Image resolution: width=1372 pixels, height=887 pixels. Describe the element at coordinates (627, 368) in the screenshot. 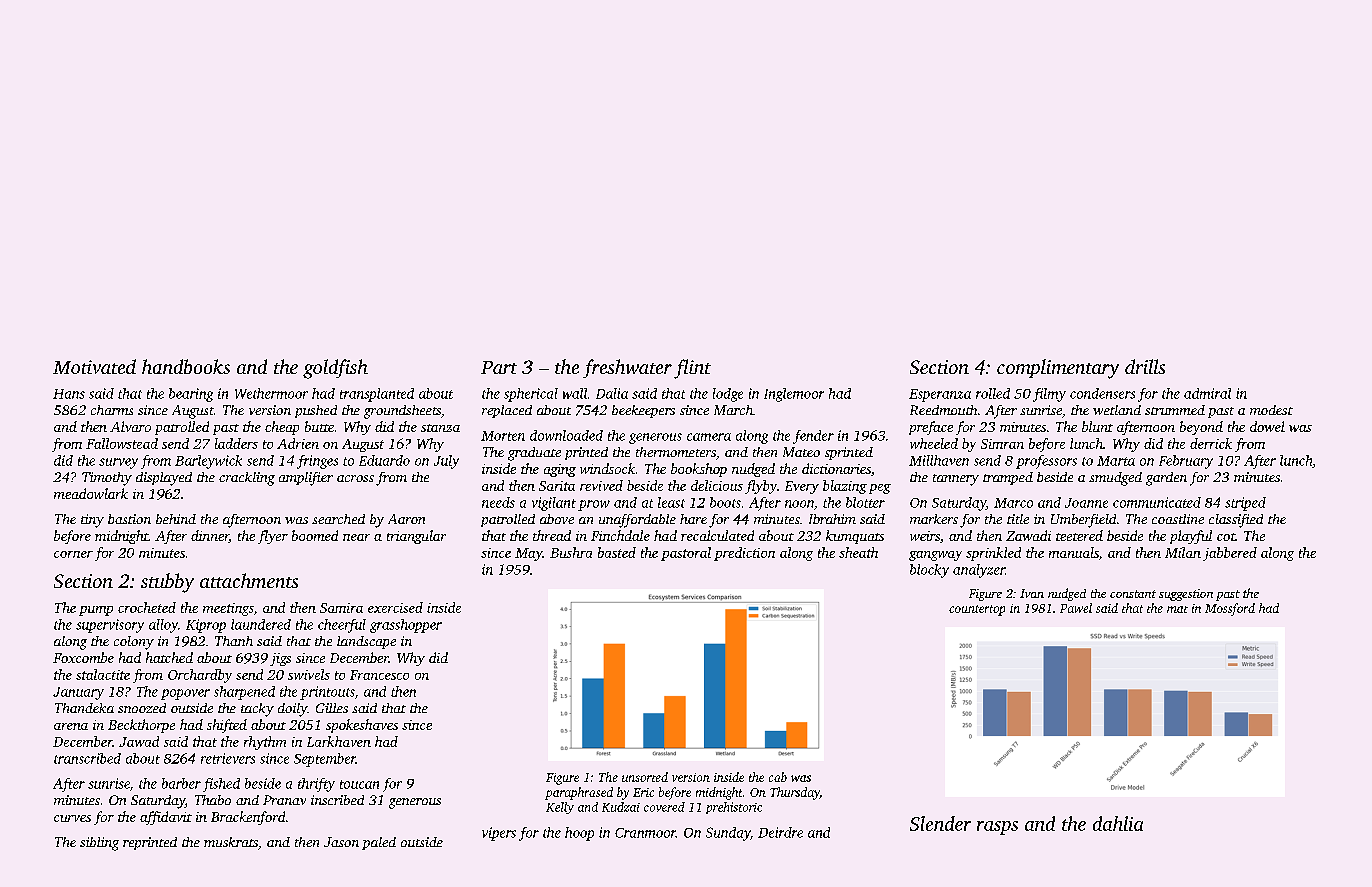

I see `freshwater` at that location.
